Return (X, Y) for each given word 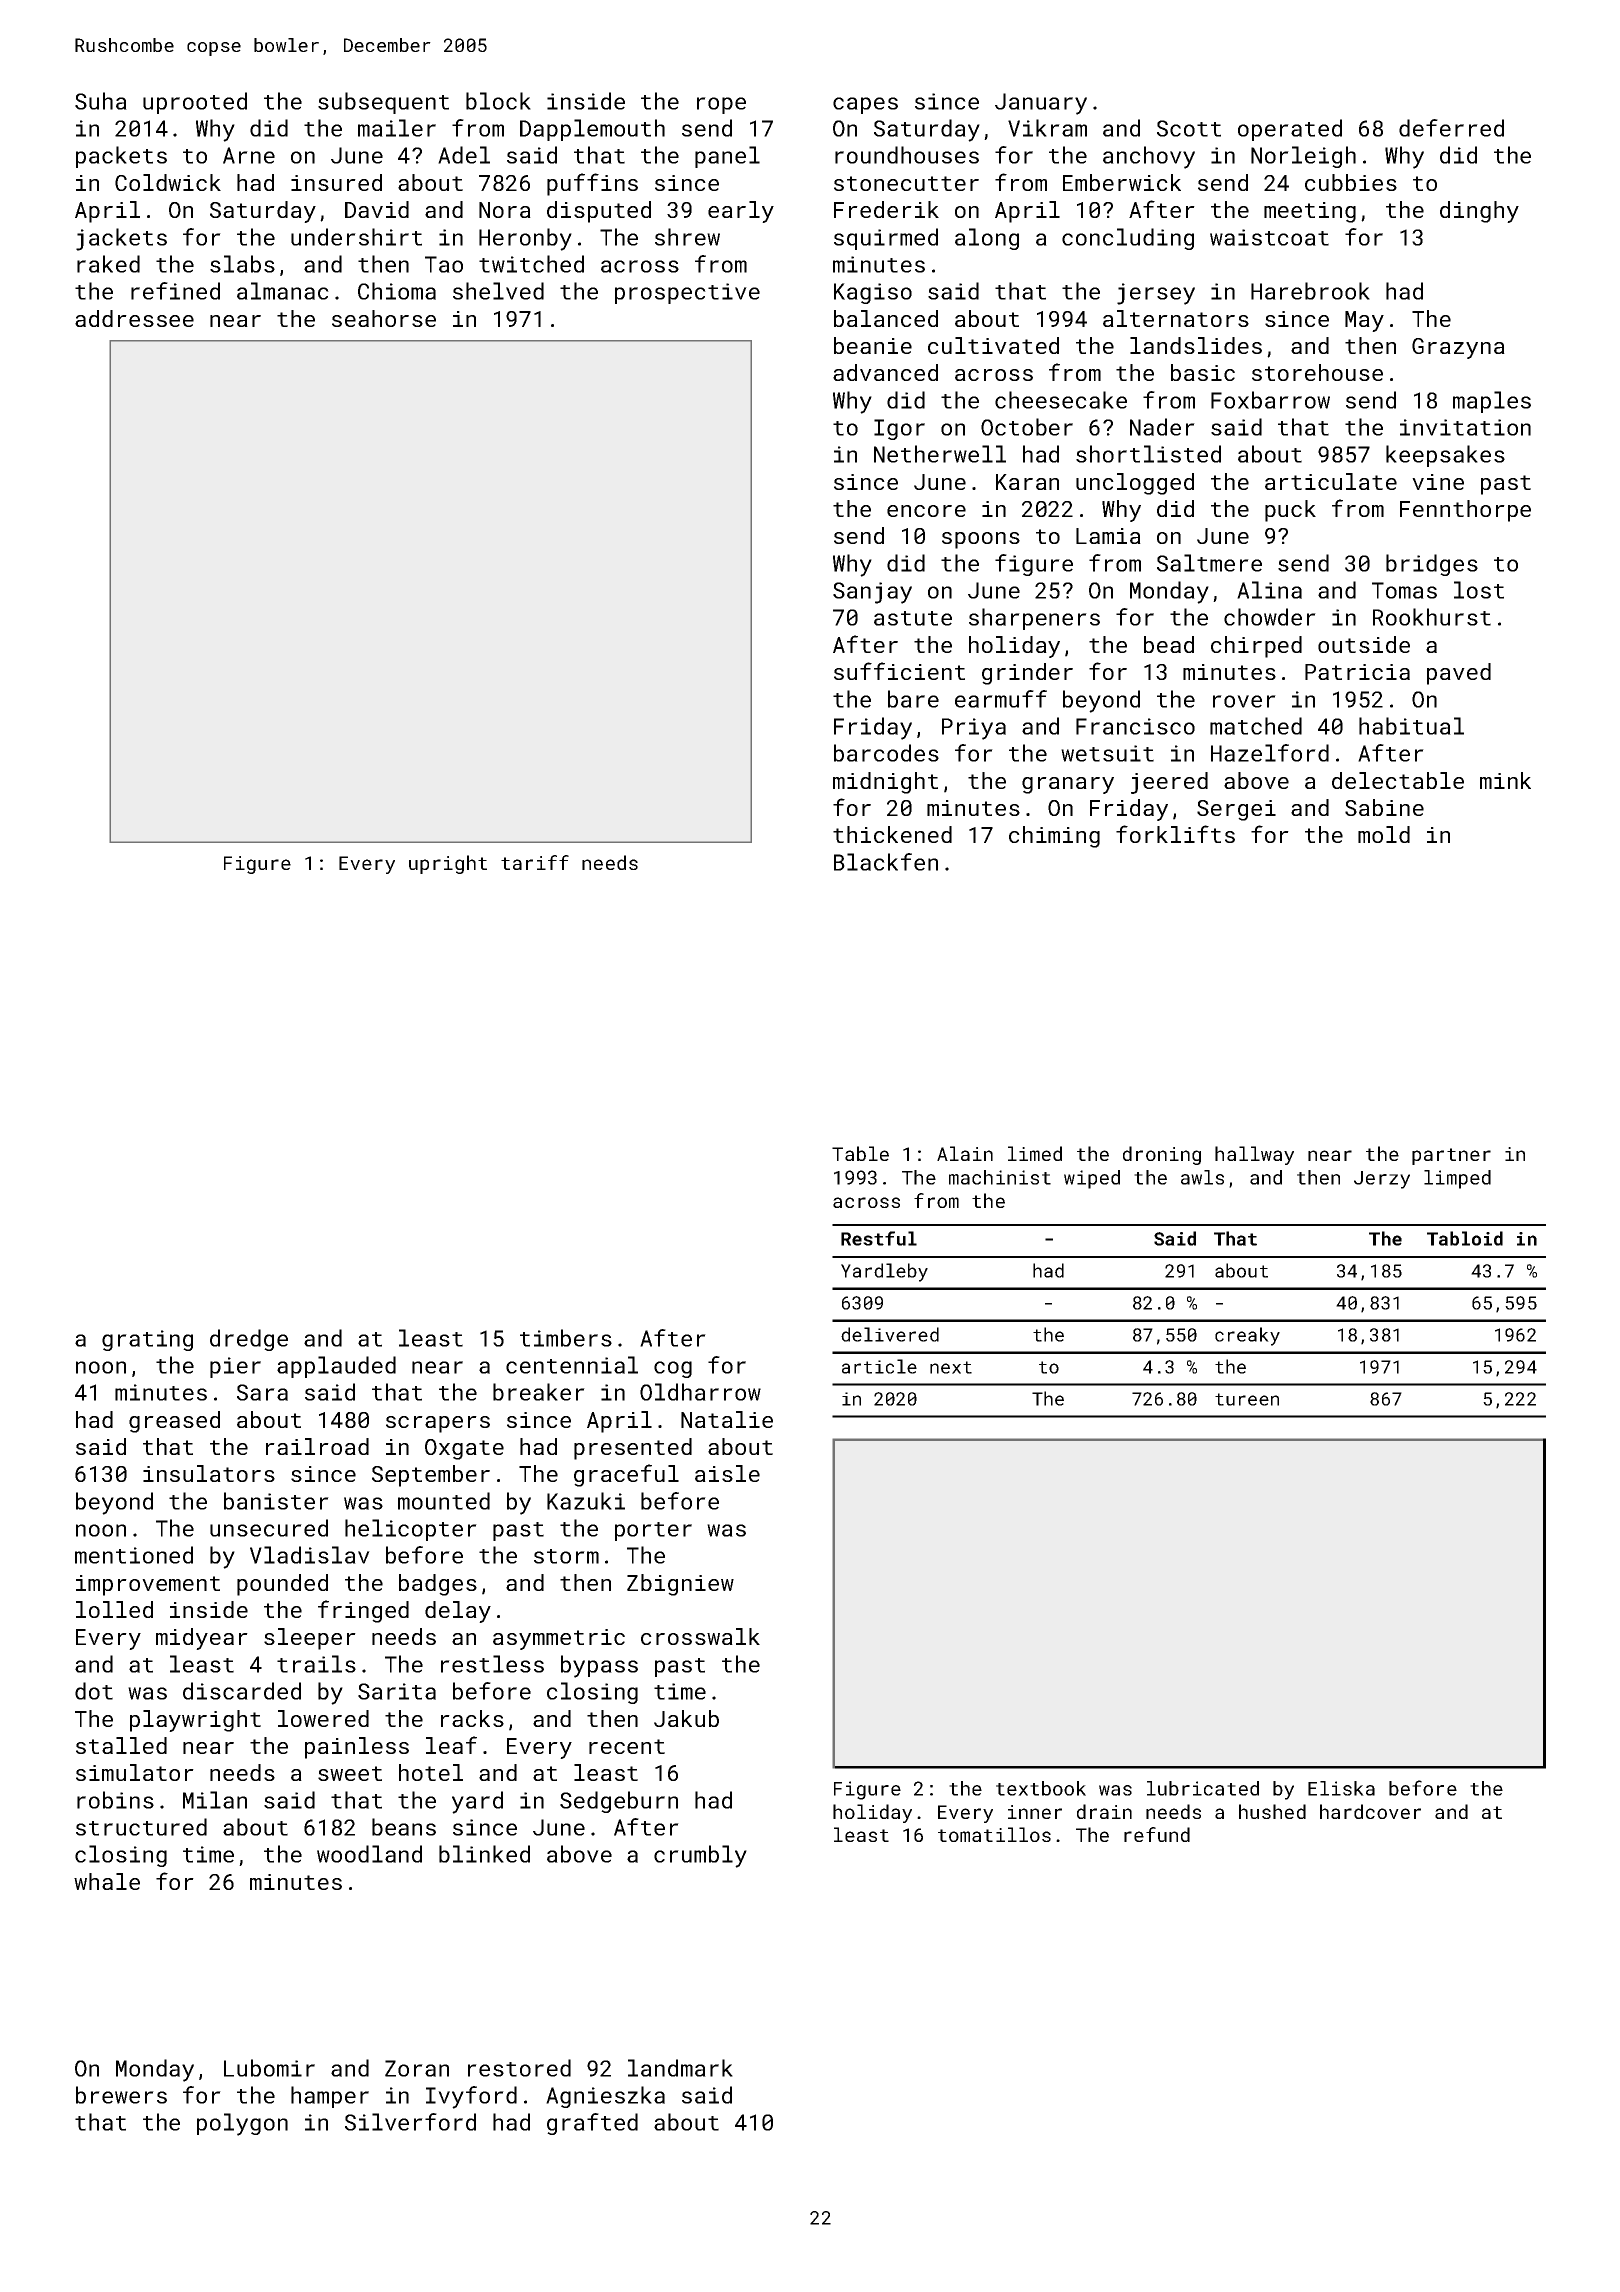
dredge (249, 1340)
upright (448, 864)
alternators (1176, 318)
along (987, 239)
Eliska (1341, 1788)
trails (316, 1664)
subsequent (383, 103)
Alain (965, 1153)
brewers (121, 2095)
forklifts (1175, 834)
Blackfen (886, 862)
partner (1451, 1156)
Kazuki (586, 1501)
